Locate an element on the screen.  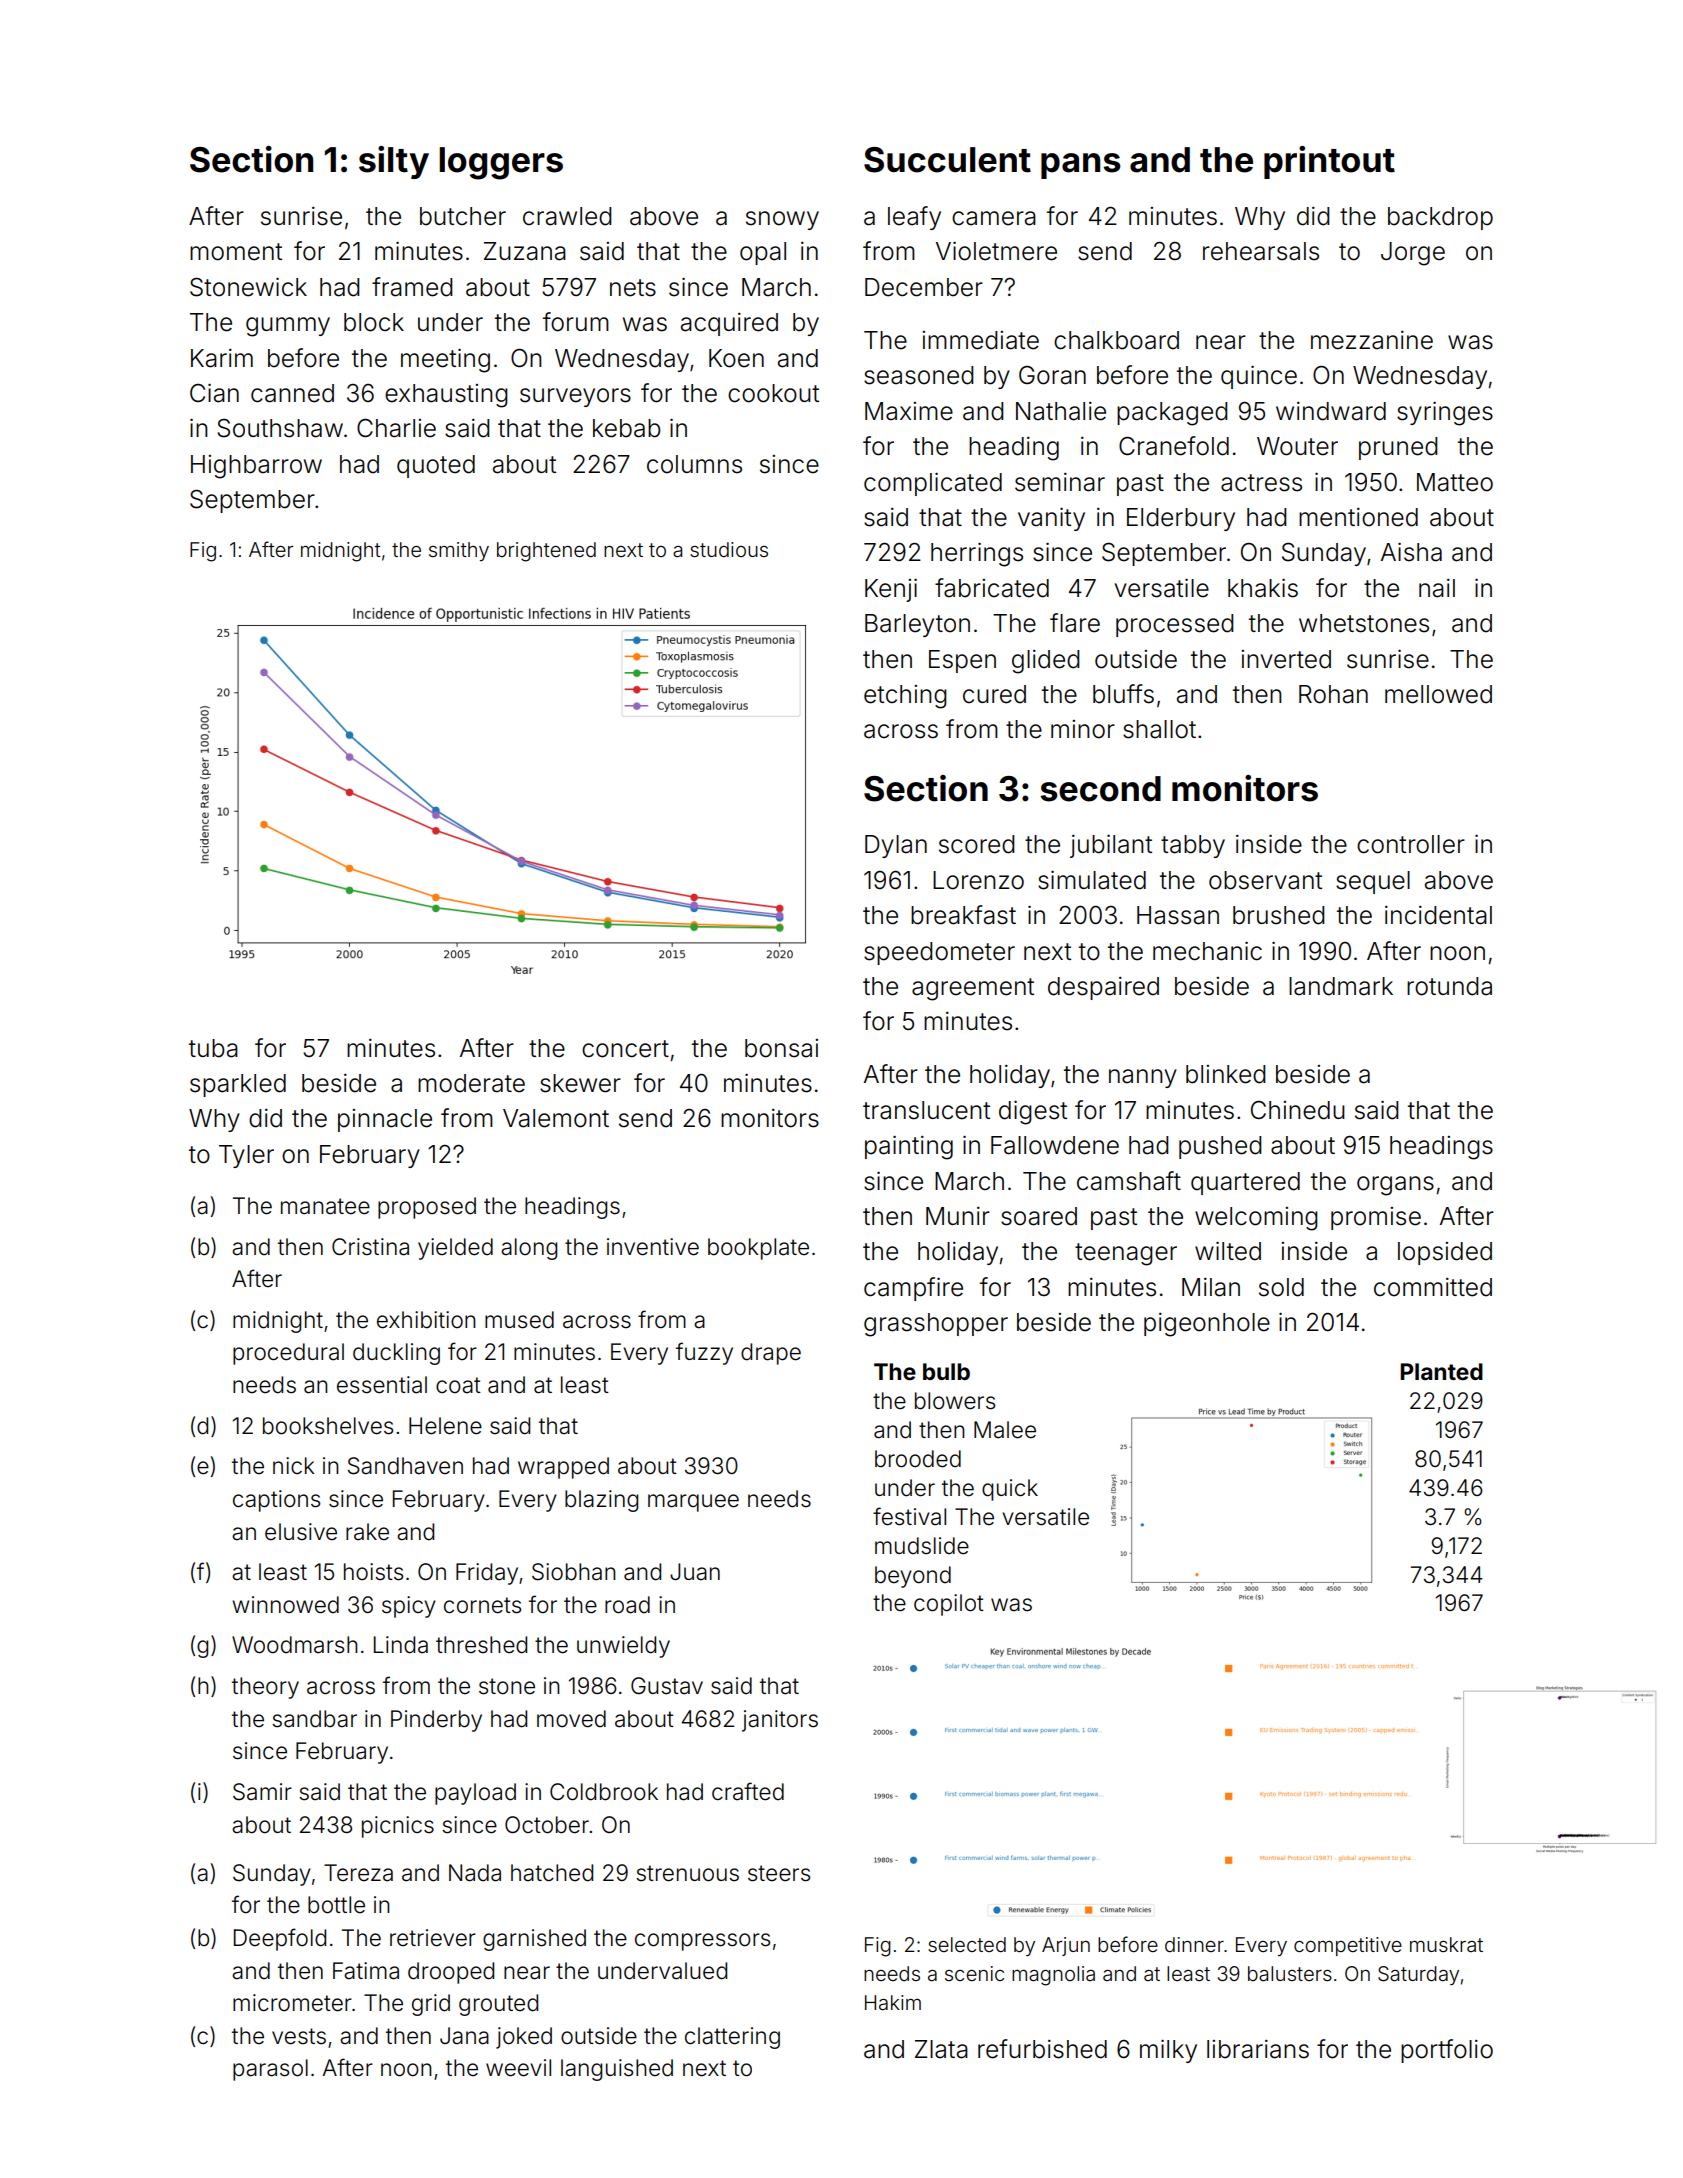
Zuzana is located at coordinates (525, 251).
